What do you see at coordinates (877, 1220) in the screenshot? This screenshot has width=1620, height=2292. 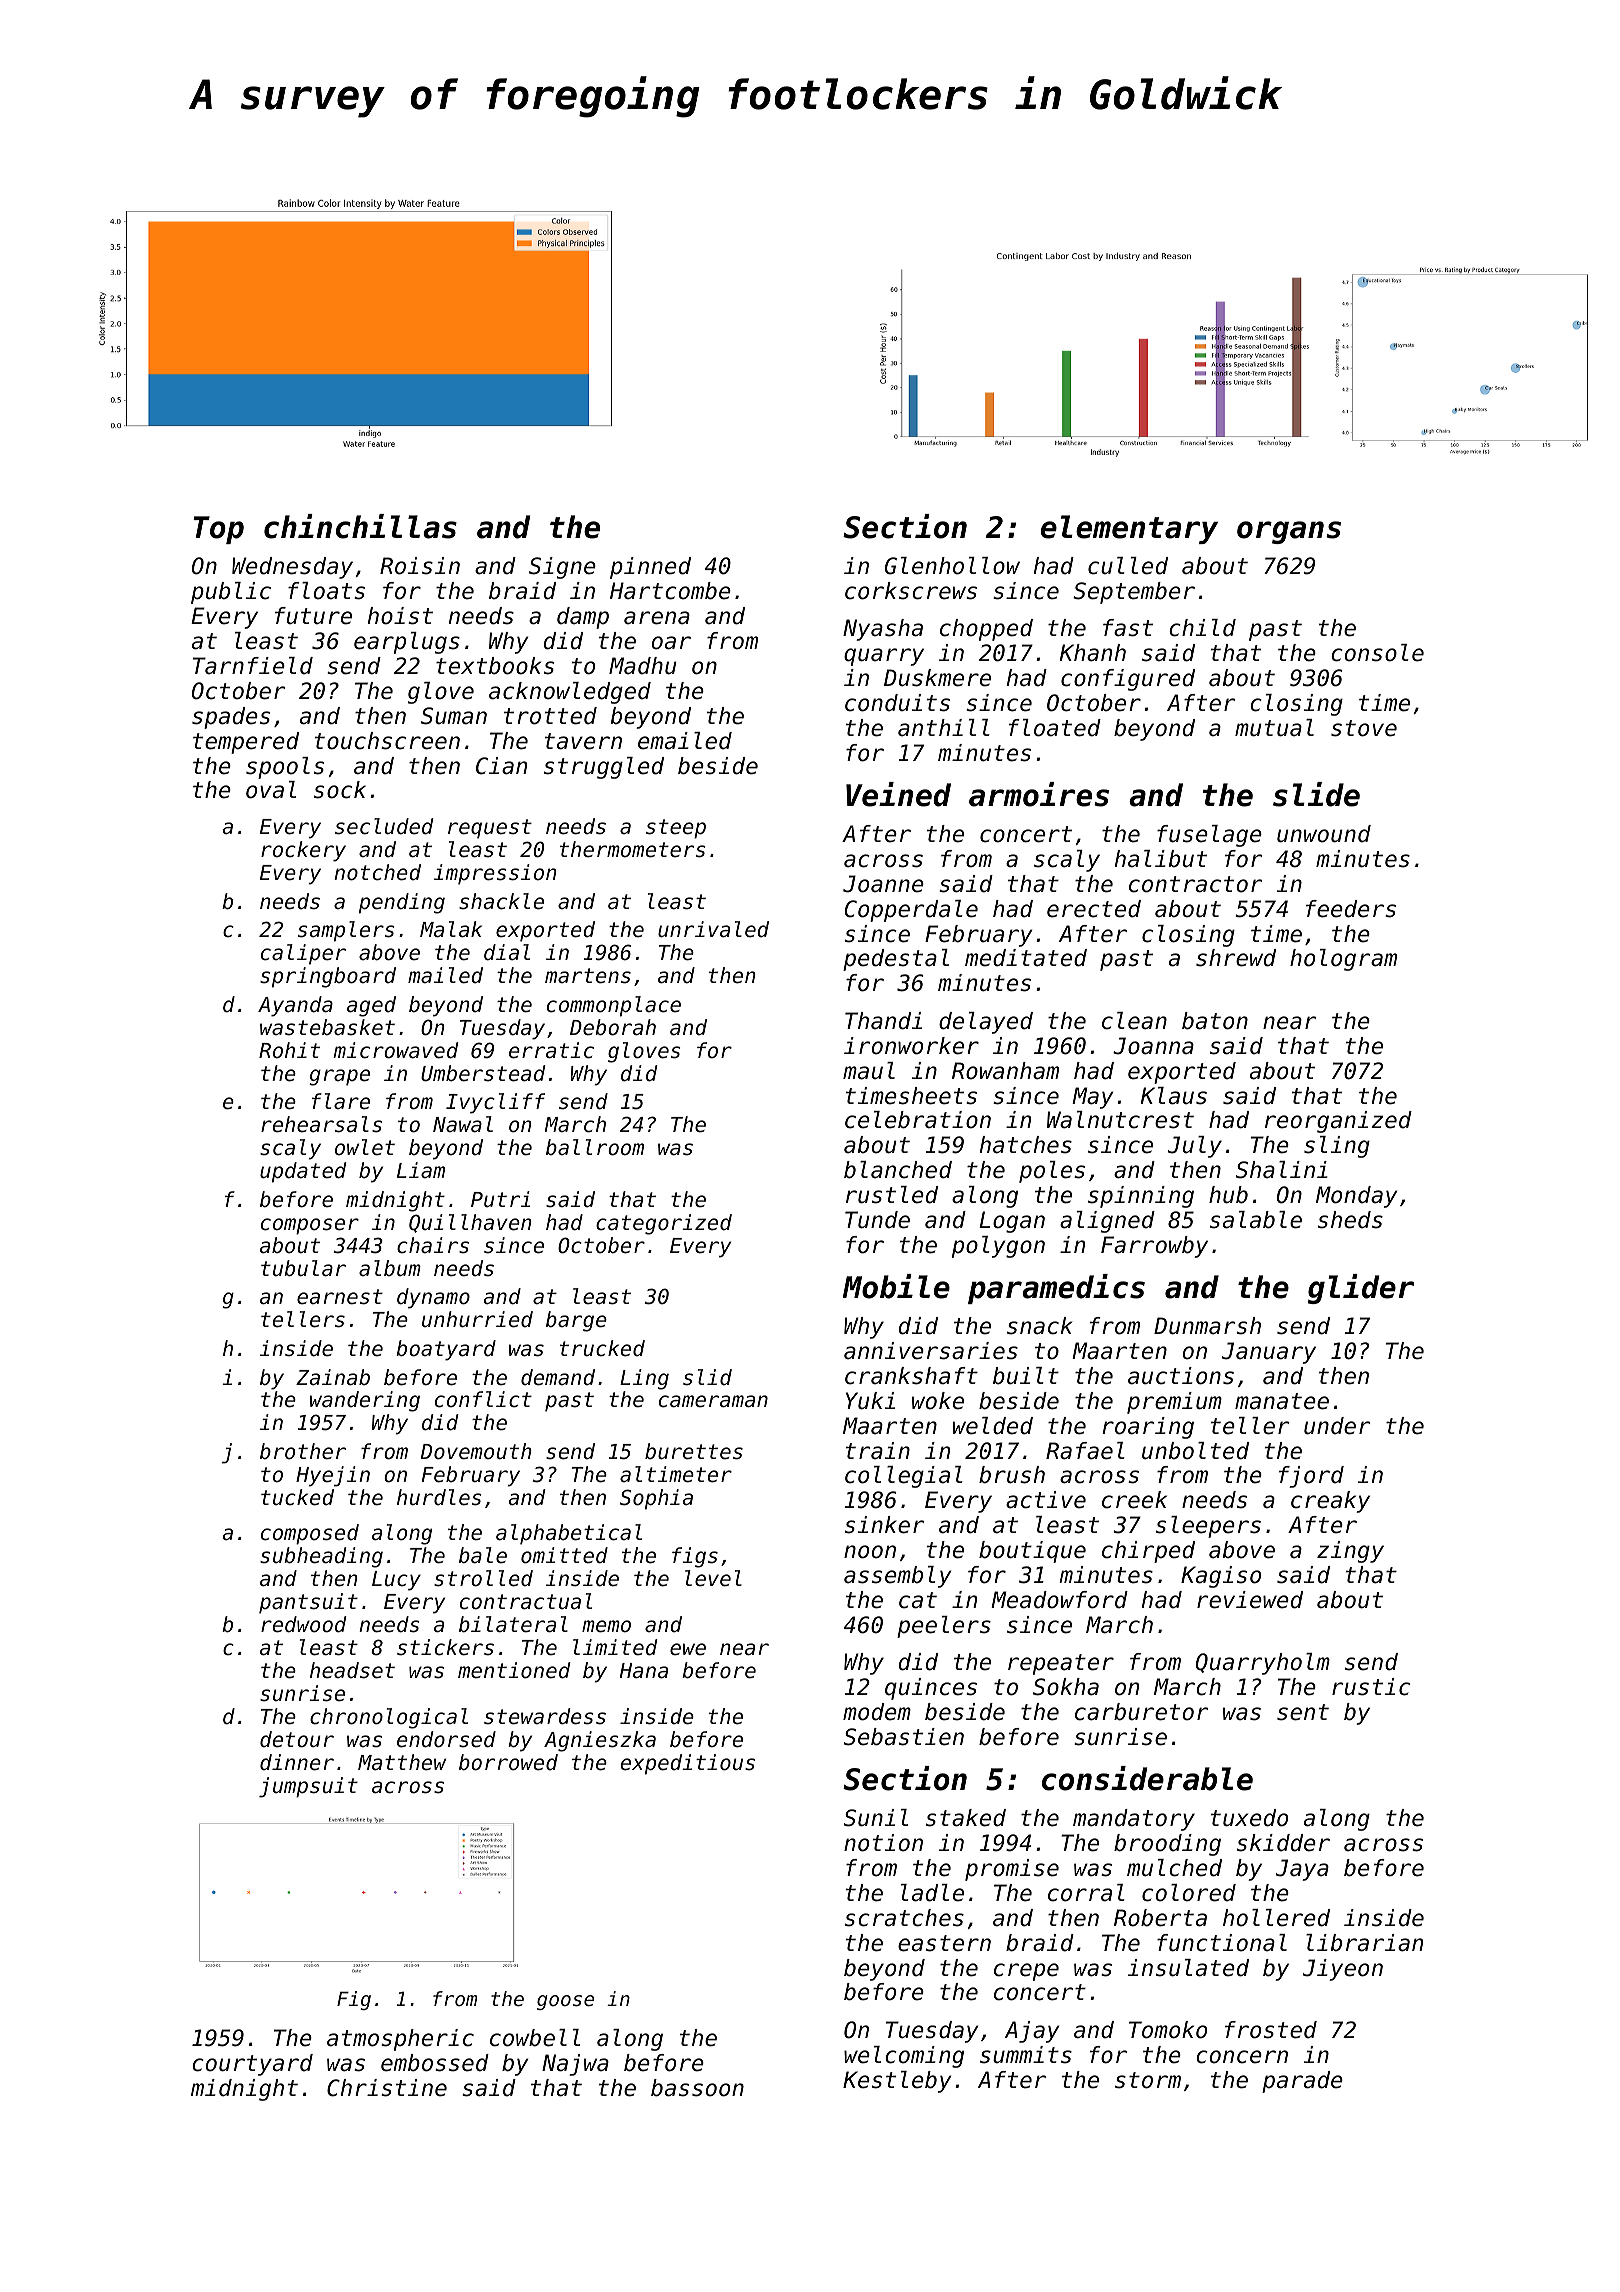 I see `Tunde` at bounding box center [877, 1220].
